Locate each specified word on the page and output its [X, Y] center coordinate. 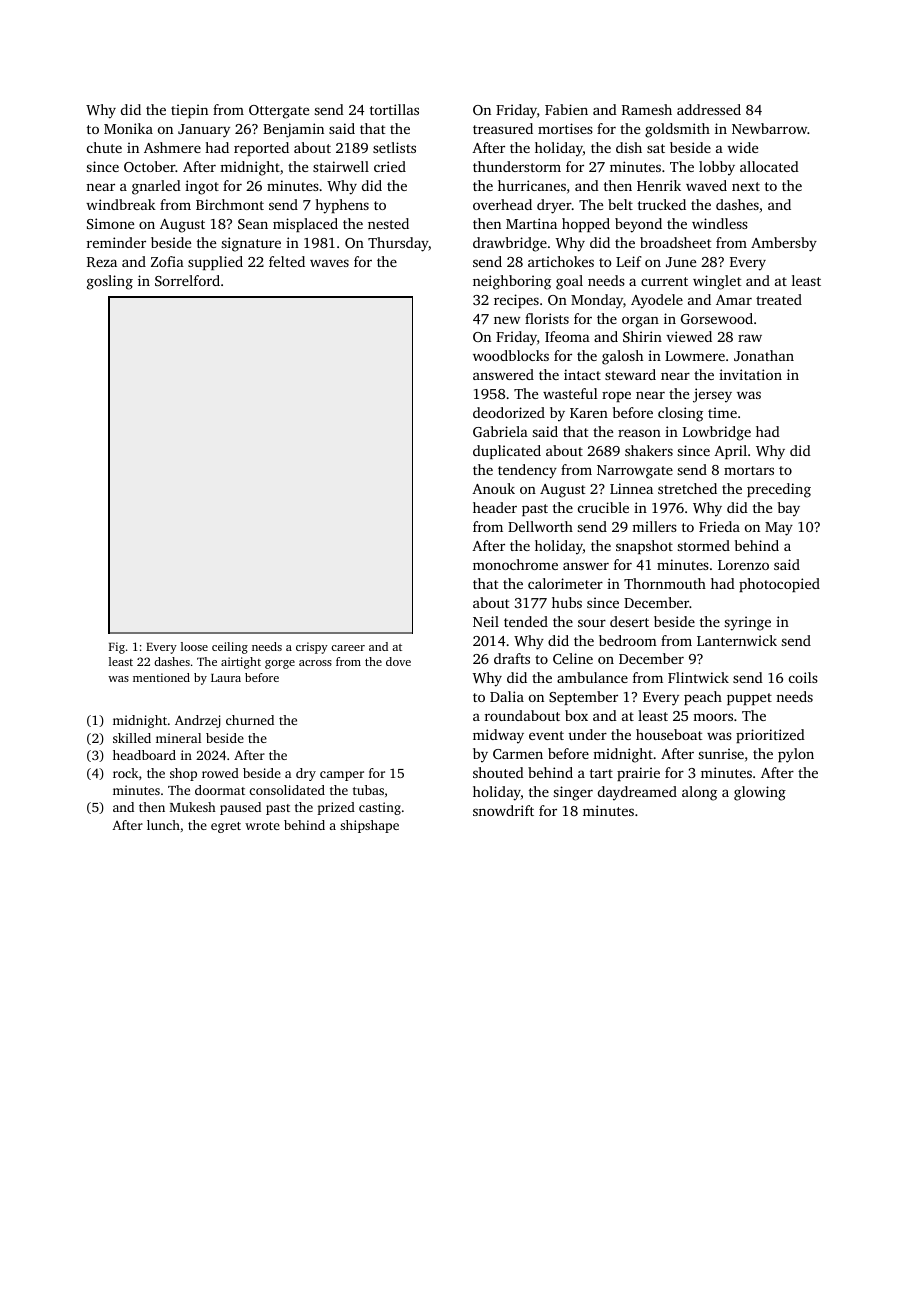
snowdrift [503, 810]
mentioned [161, 677]
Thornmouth [665, 583]
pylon [796, 755]
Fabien [566, 109]
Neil [486, 621]
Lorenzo [743, 565]
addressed [709, 109]
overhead [502, 204]
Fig [117, 648]
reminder [116, 242]
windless [720, 223]
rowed [220, 773]
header [495, 507]
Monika [128, 128]
